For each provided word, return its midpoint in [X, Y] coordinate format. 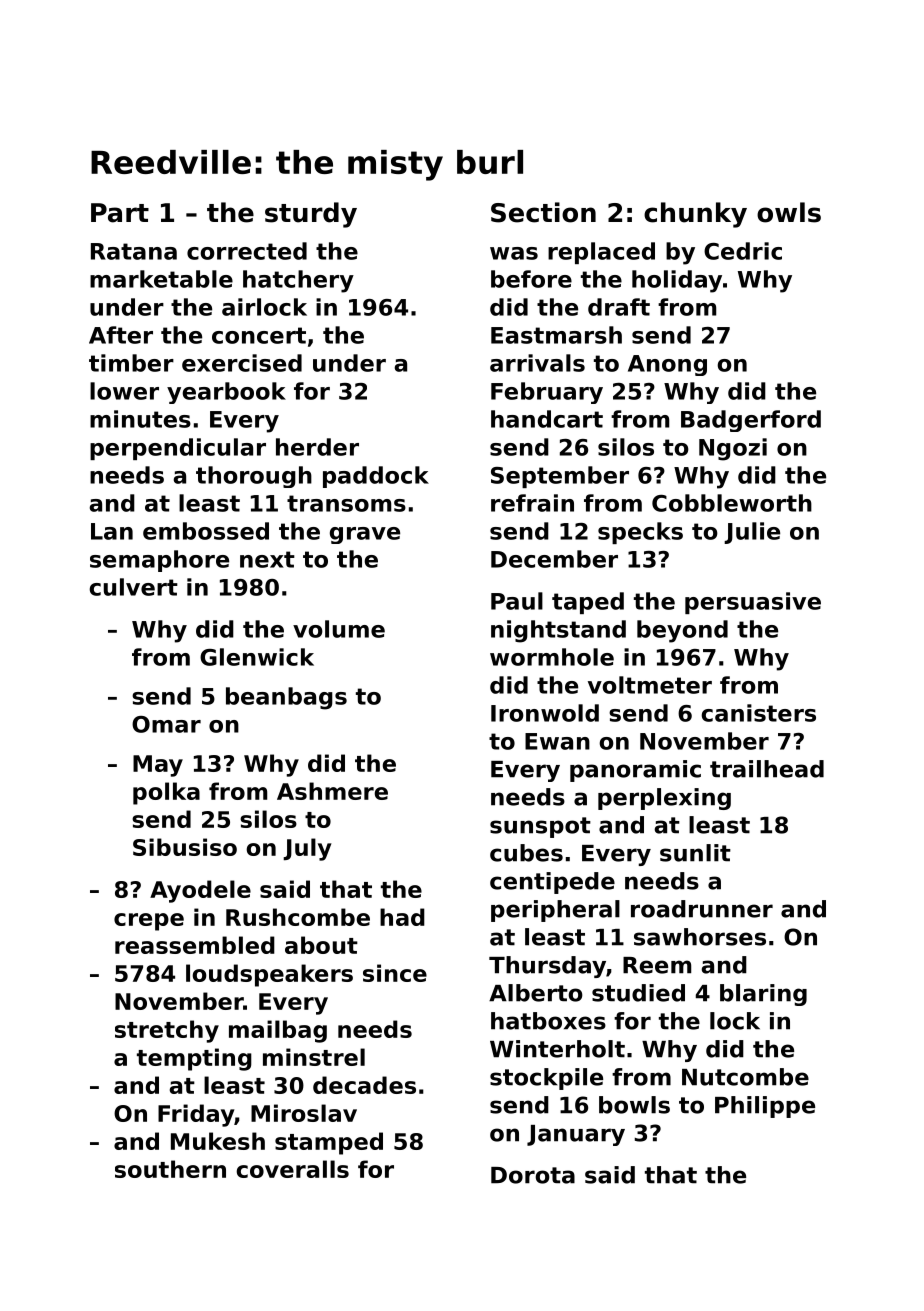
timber [131, 363]
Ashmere [332, 791]
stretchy [167, 1031]
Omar [166, 724]
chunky [695, 215]
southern [170, 1169]
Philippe [765, 1107]
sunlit [695, 853]
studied [638, 993]
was [514, 253]
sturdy [311, 215]
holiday [677, 281]
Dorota [533, 1175]
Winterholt [557, 1049]
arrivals [537, 363]
